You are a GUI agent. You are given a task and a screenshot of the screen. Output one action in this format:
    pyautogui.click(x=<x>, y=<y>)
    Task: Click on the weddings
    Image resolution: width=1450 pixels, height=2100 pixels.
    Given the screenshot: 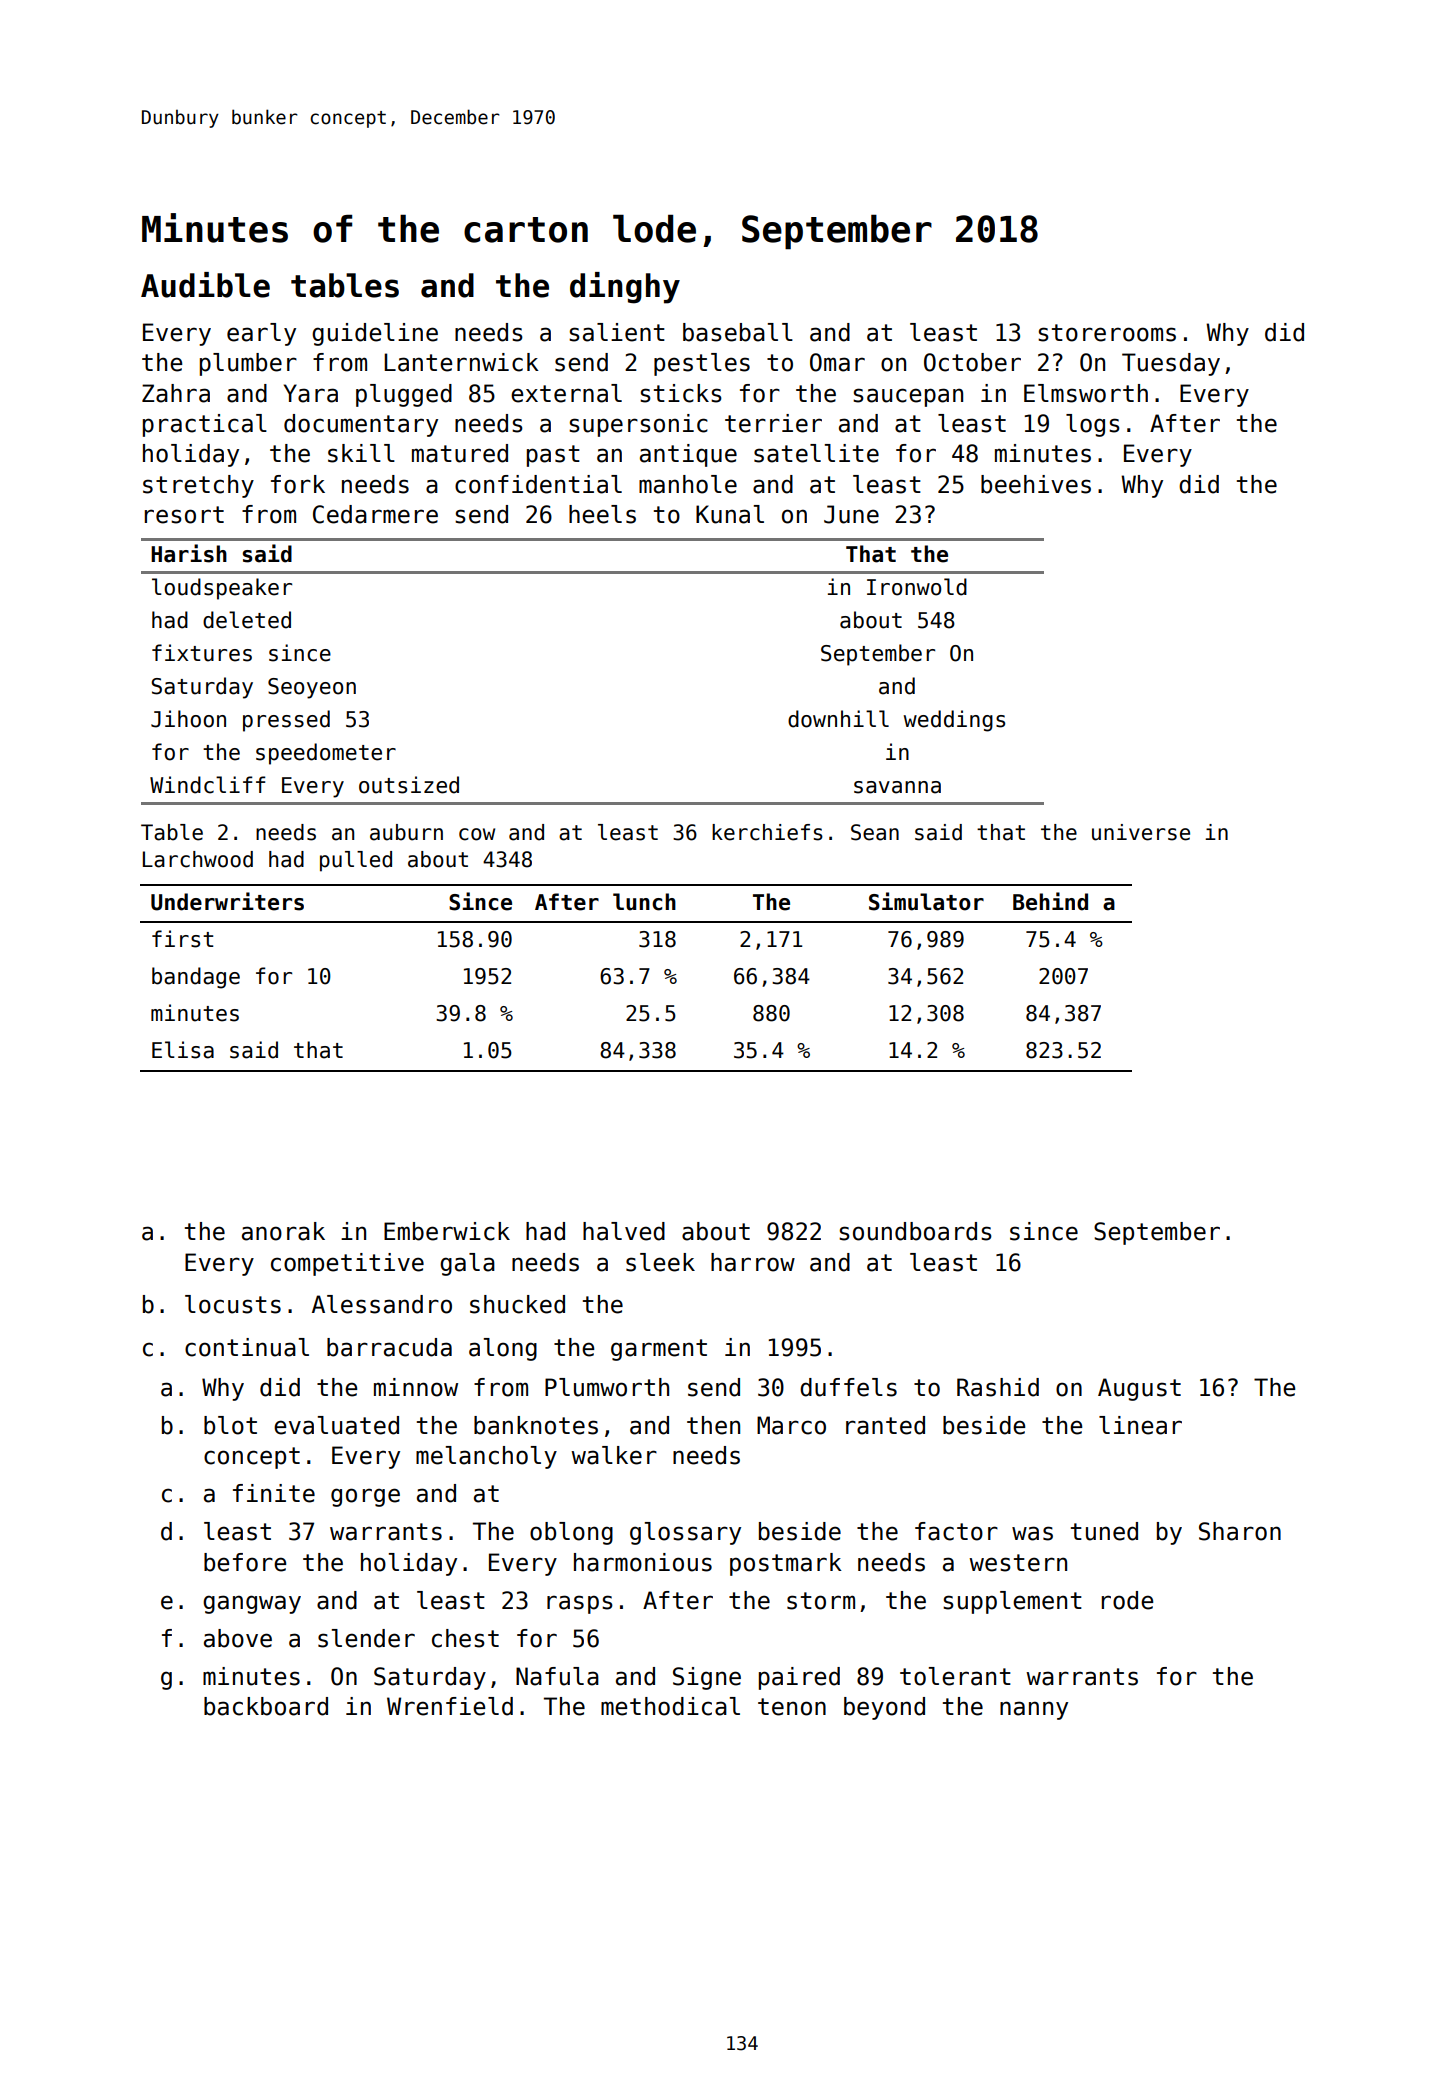 What is the action you would take?
    pyautogui.click(x=954, y=721)
